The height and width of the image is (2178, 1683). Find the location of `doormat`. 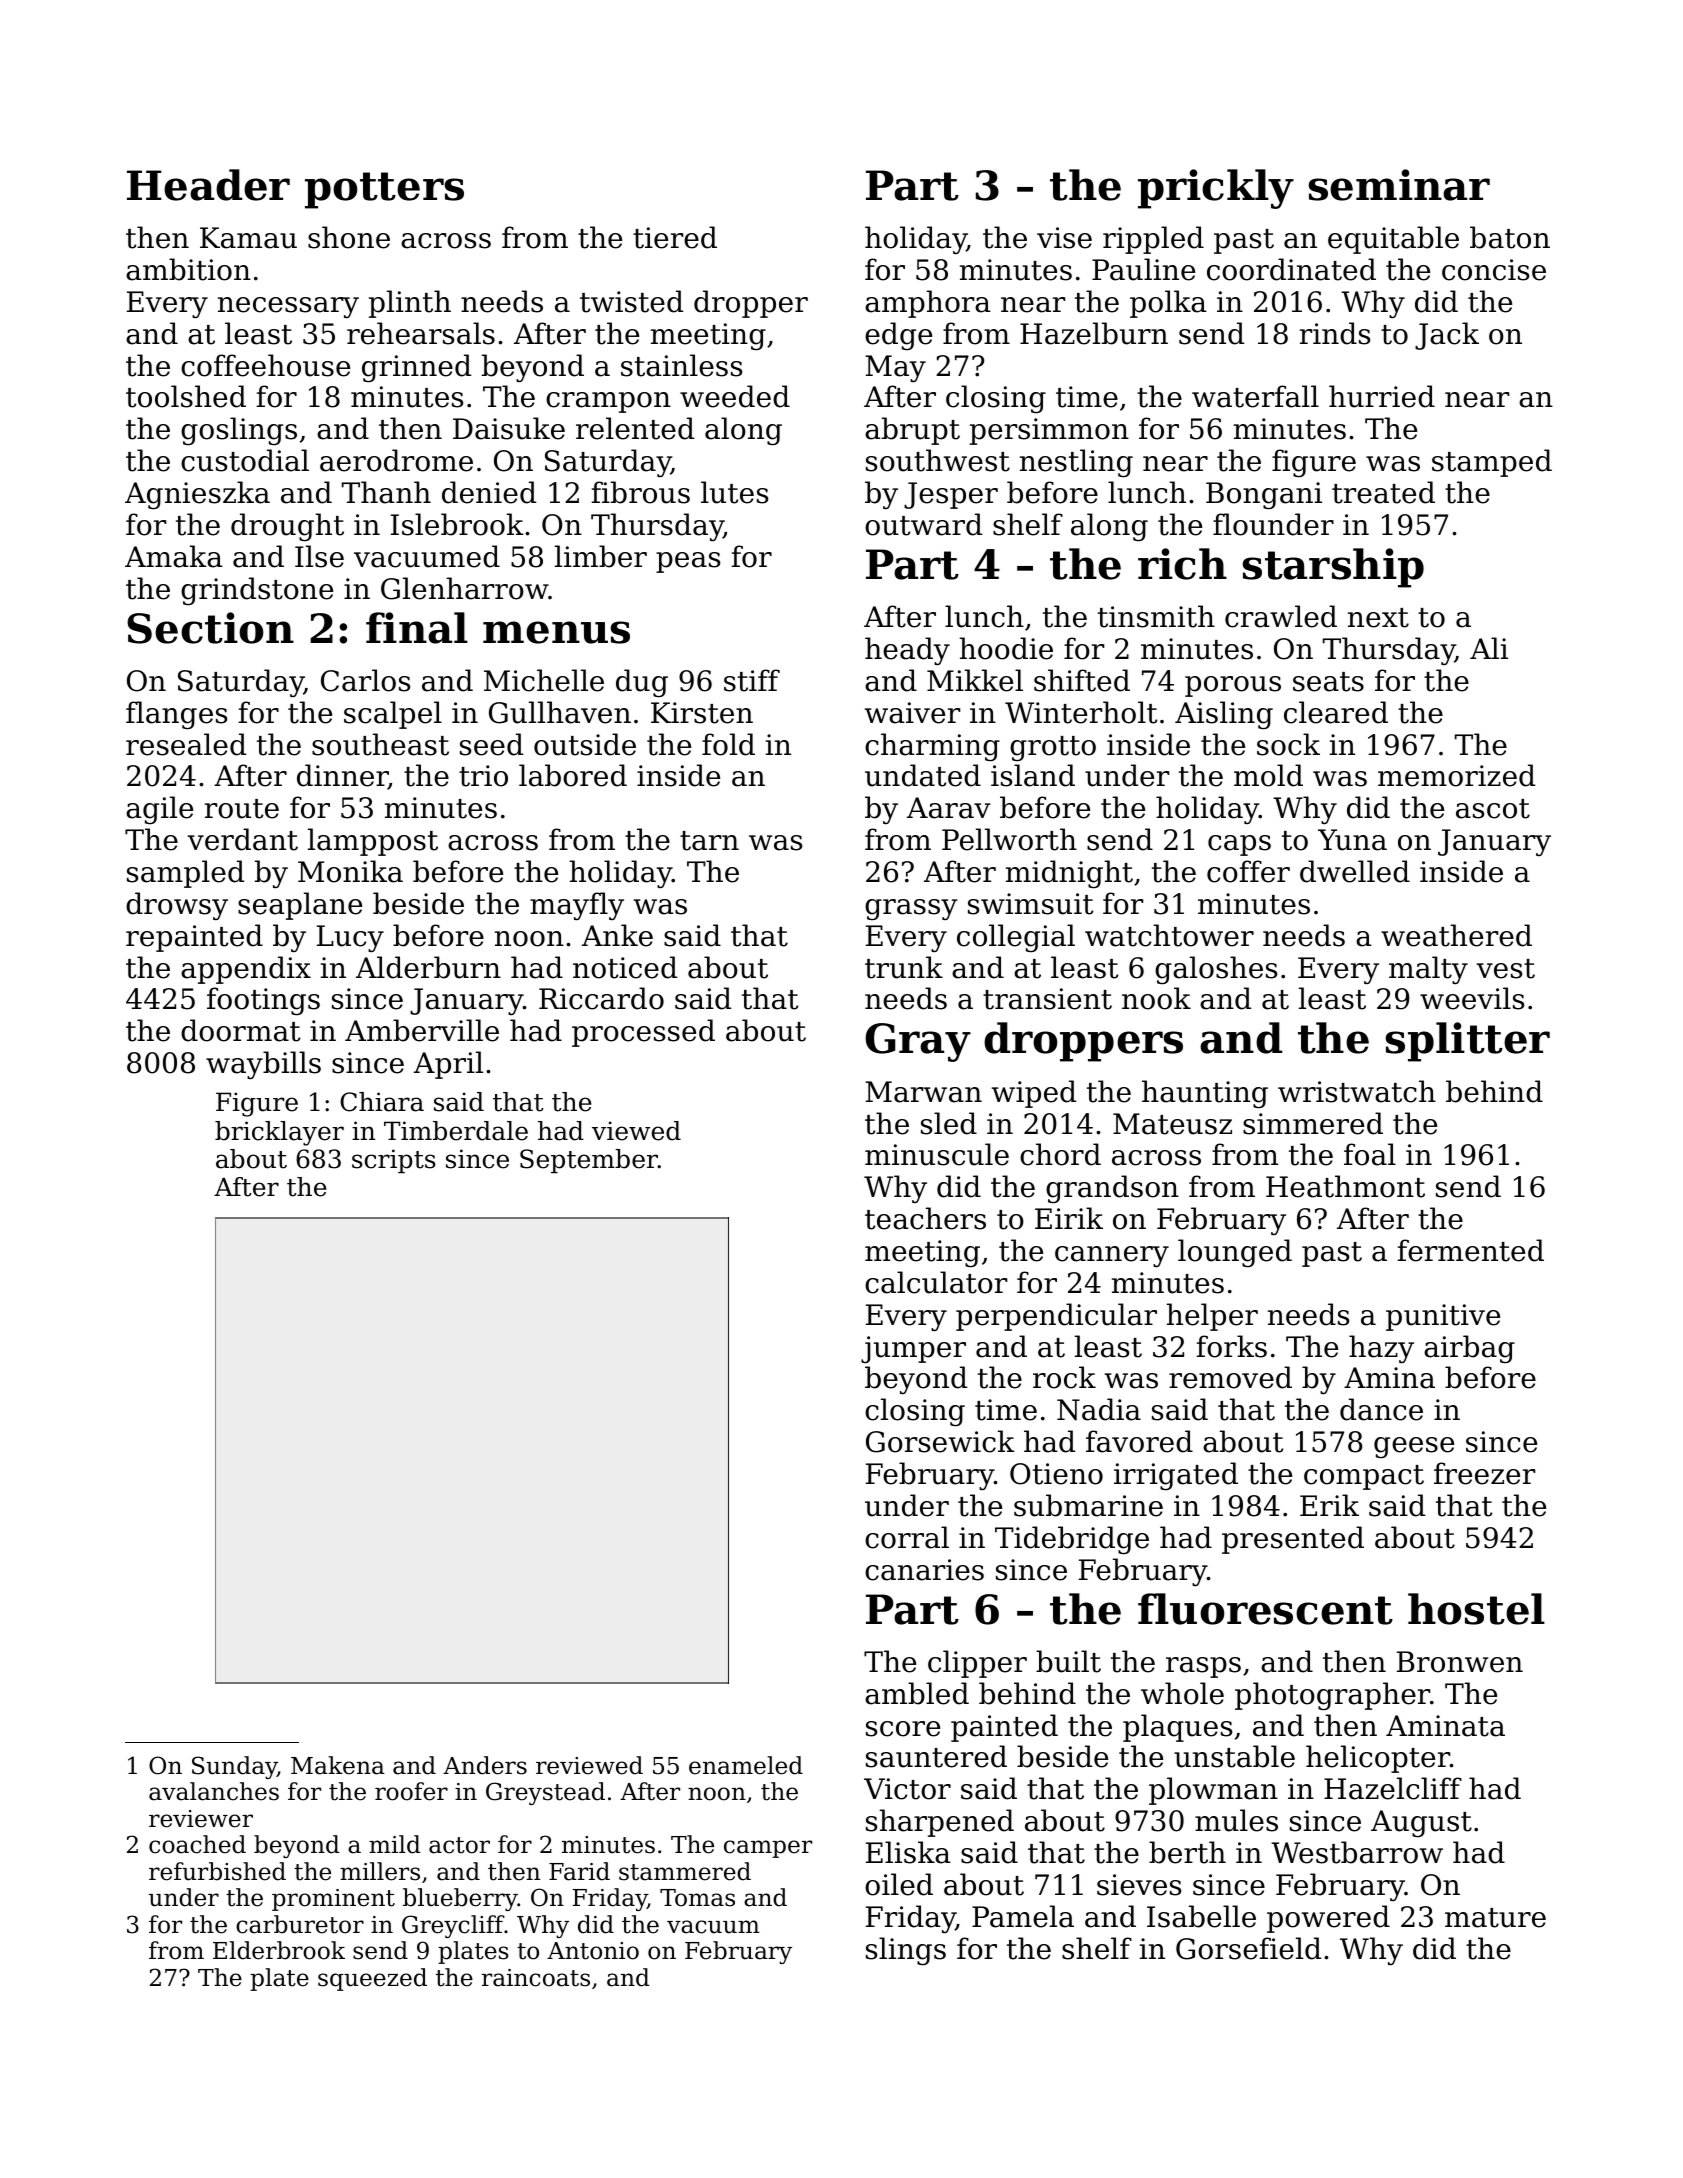

doormat is located at coordinates (240, 1030).
